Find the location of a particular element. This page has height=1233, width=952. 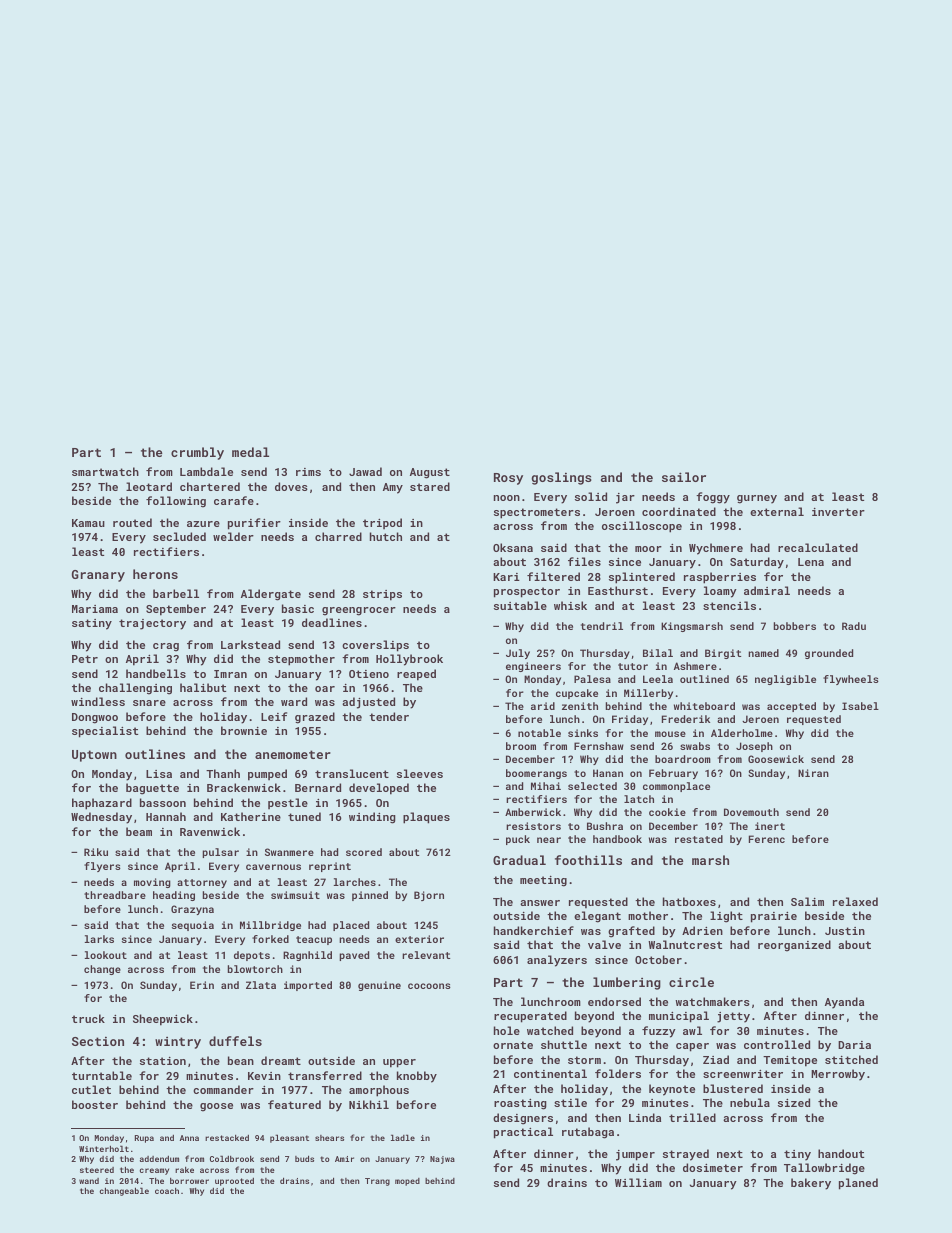

sinks is located at coordinates (583, 733).
